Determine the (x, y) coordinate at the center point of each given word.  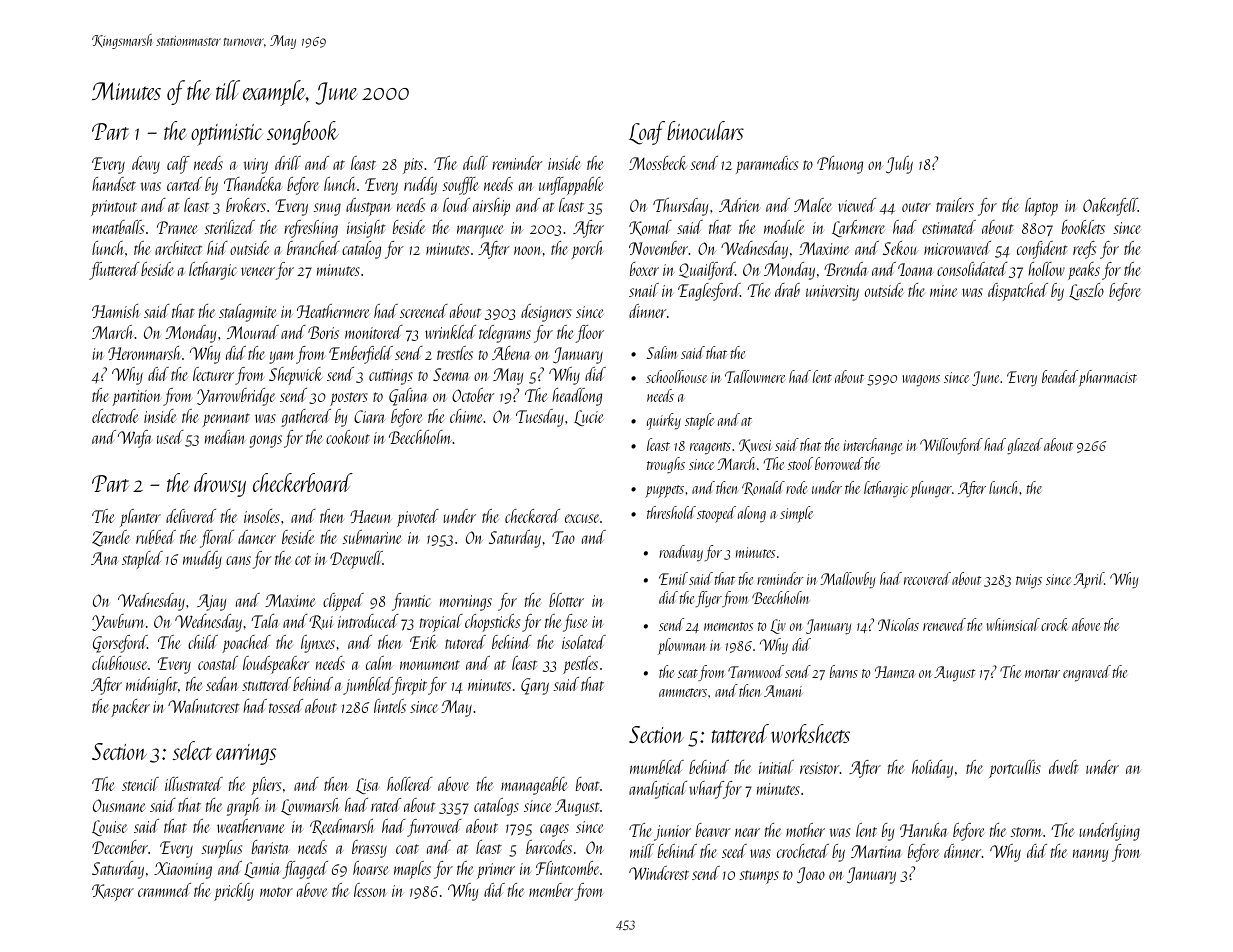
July (899, 165)
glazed (1025, 446)
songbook (303, 133)
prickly (234, 892)
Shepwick (296, 376)
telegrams (505, 334)
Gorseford (120, 644)
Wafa (135, 439)
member (551, 890)
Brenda (845, 269)
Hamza (895, 672)
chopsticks (492, 623)
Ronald (763, 488)
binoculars (705, 130)
